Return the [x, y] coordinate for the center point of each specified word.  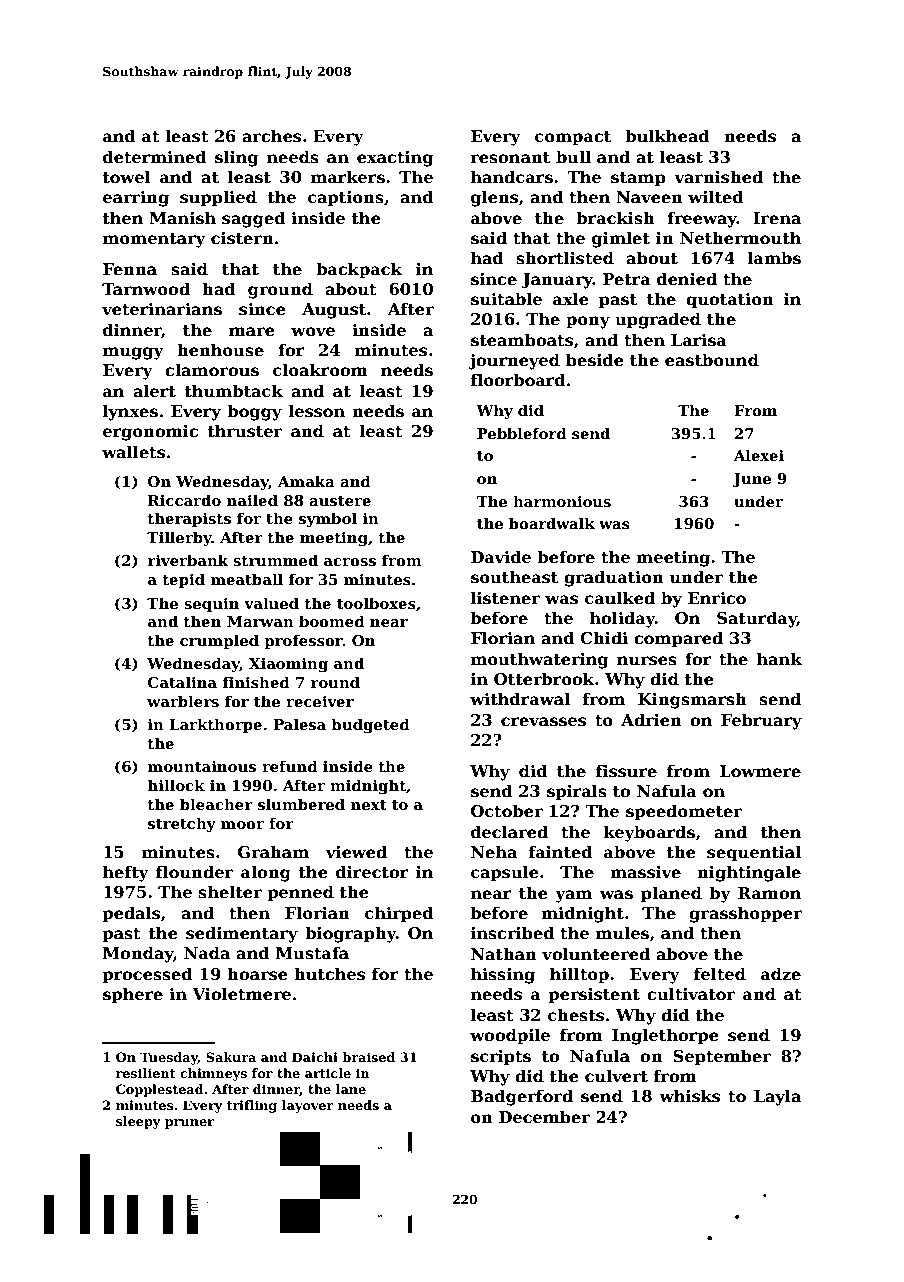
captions [346, 199]
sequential [754, 853]
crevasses [543, 722]
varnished [718, 177]
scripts [501, 1058]
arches [271, 136]
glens [494, 198]
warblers [183, 701]
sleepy [138, 1122]
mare [251, 332]
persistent [594, 996]
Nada [207, 952]
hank [779, 658]
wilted [716, 197]
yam [573, 896]
